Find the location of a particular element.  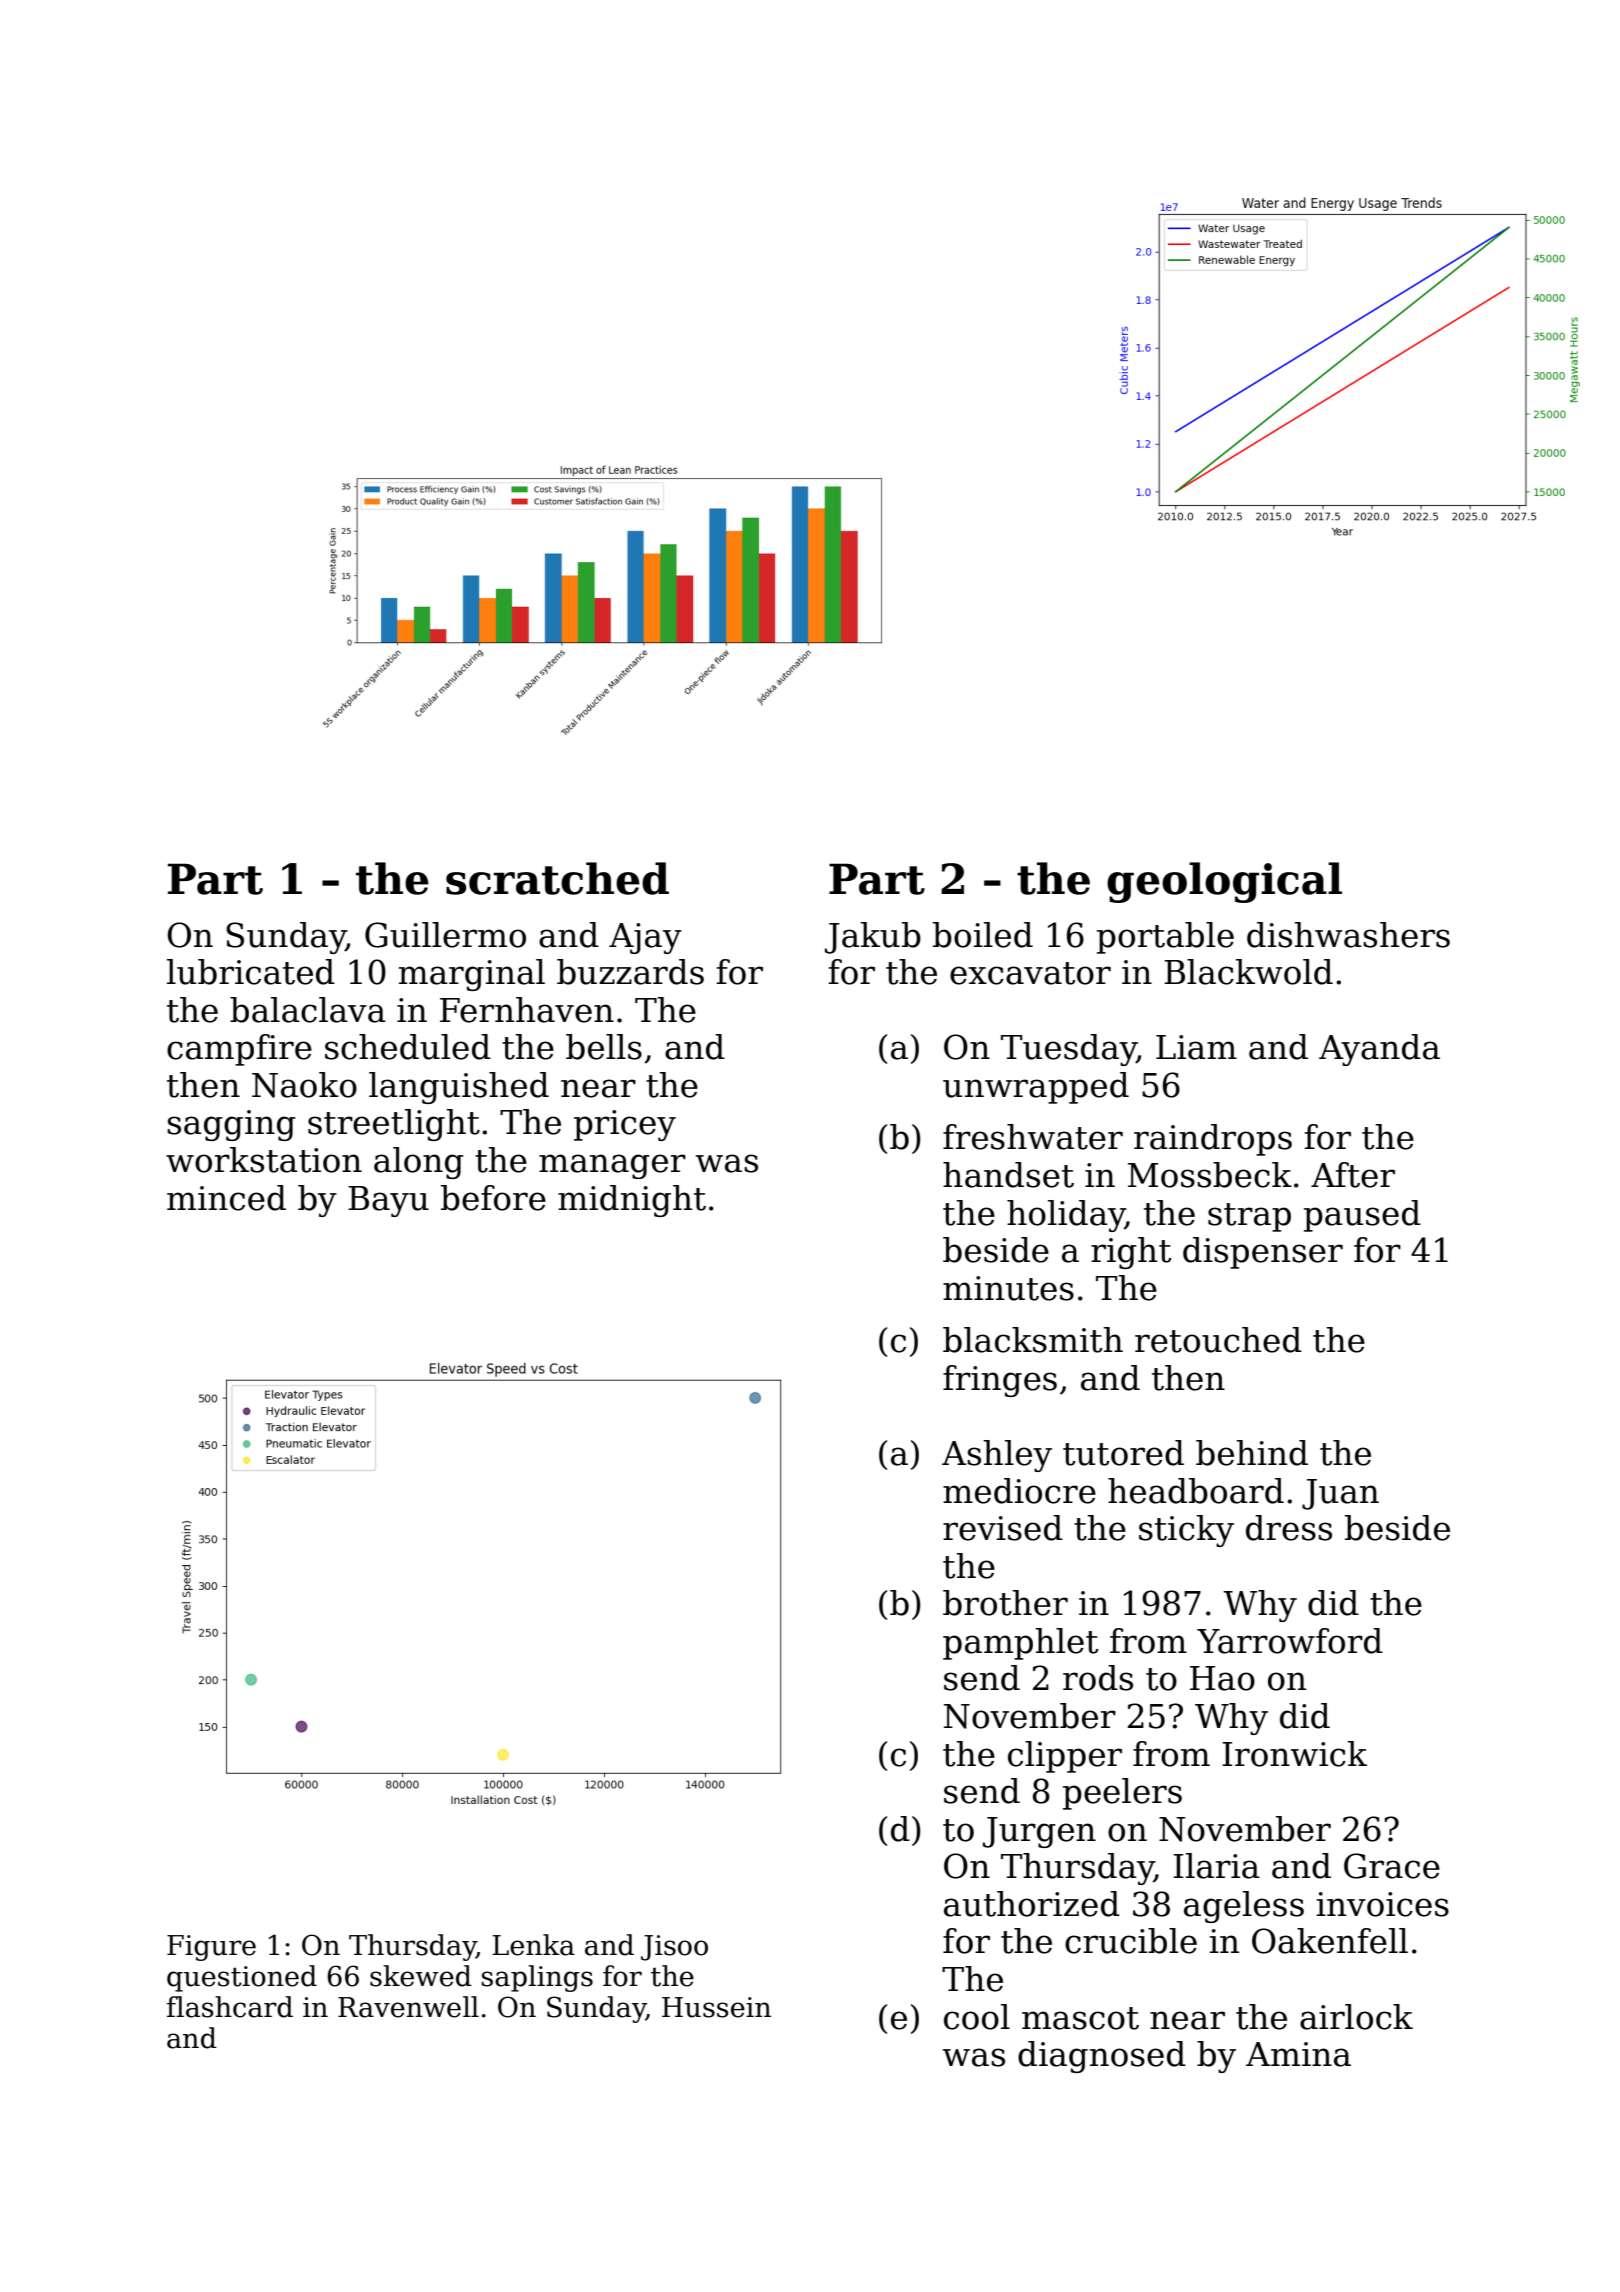

Guillermo is located at coordinates (445, 935).
